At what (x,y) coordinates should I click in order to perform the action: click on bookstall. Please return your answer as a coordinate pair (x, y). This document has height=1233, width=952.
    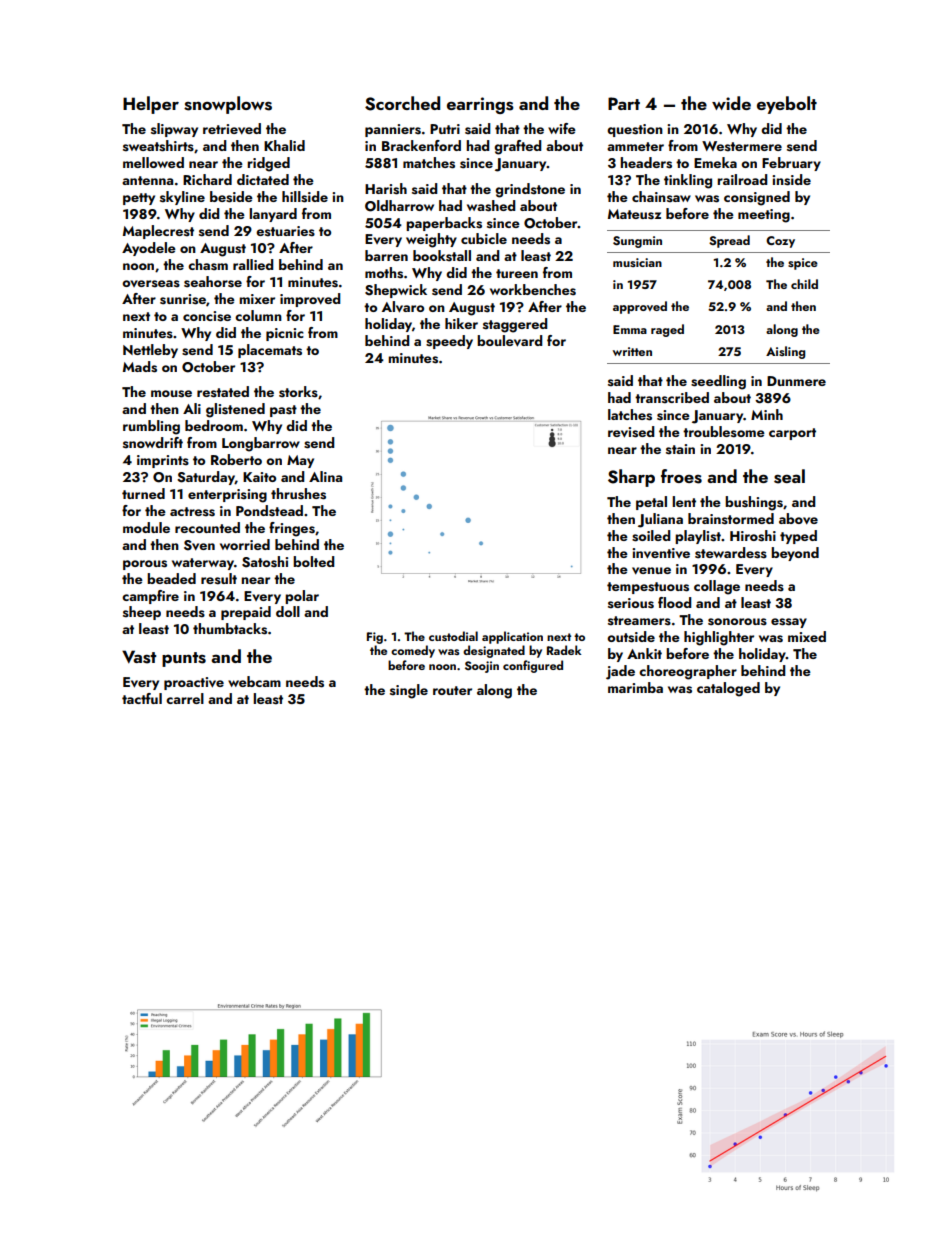
    Looking at the image, I should click on (442, 256).
